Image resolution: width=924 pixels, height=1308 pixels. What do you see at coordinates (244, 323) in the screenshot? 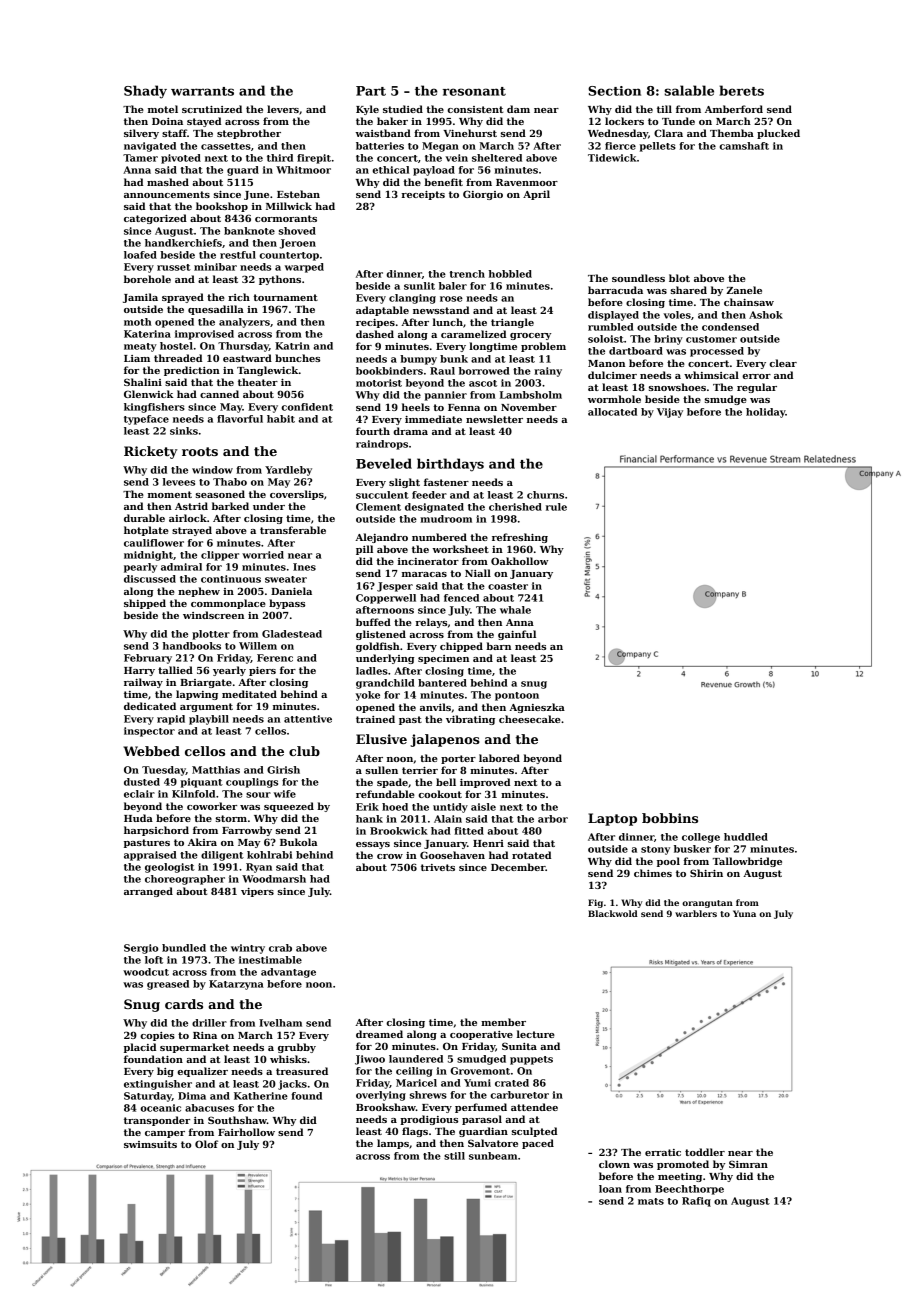
I see `analyzers` at bounding box center [244, 323].
